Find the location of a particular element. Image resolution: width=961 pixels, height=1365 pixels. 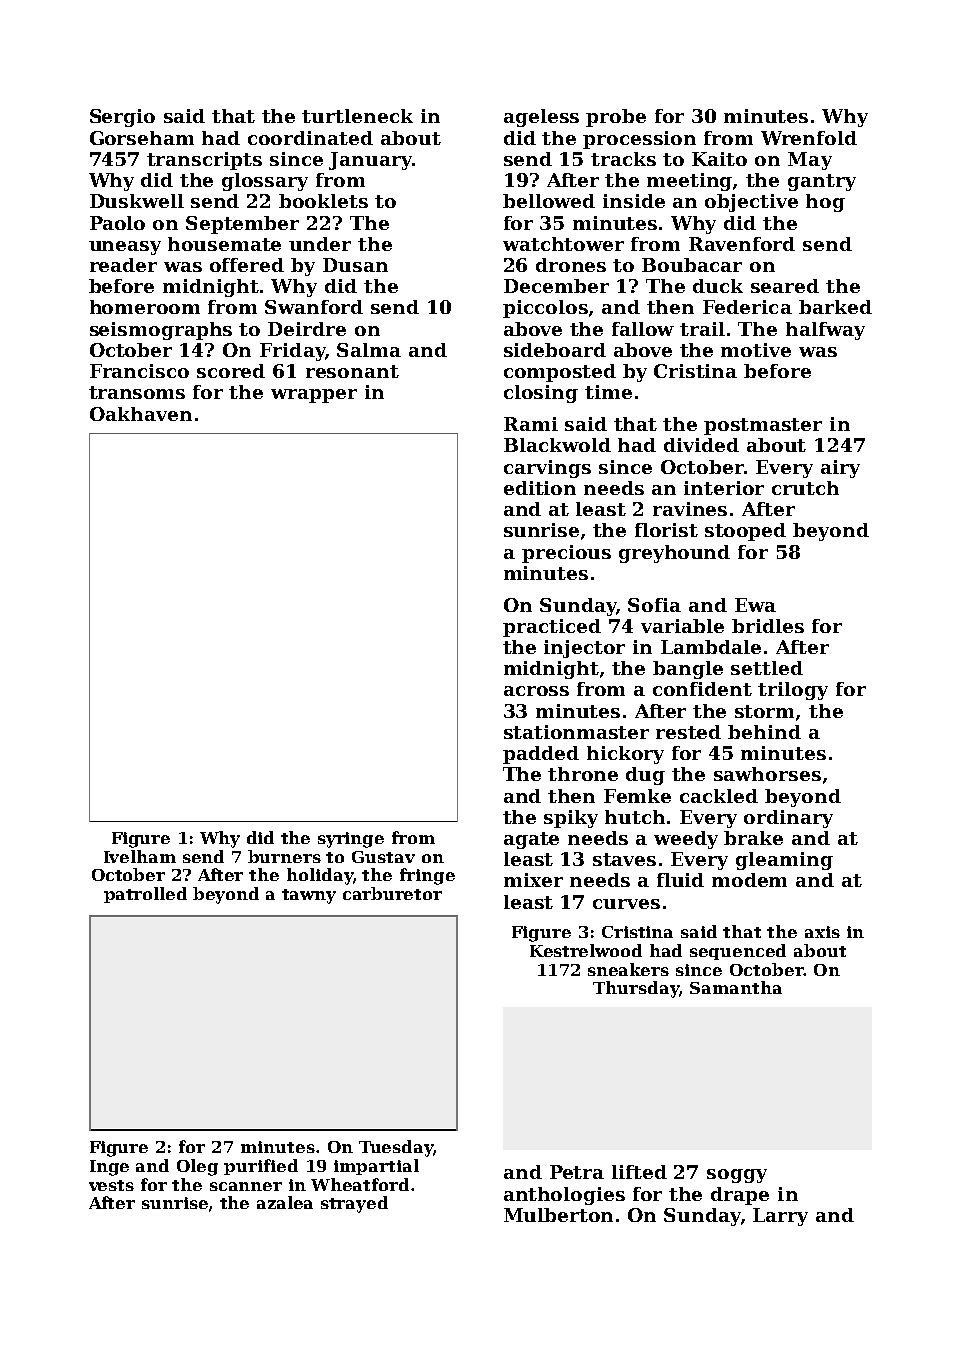

hog is located at coordinates (825, 203).
